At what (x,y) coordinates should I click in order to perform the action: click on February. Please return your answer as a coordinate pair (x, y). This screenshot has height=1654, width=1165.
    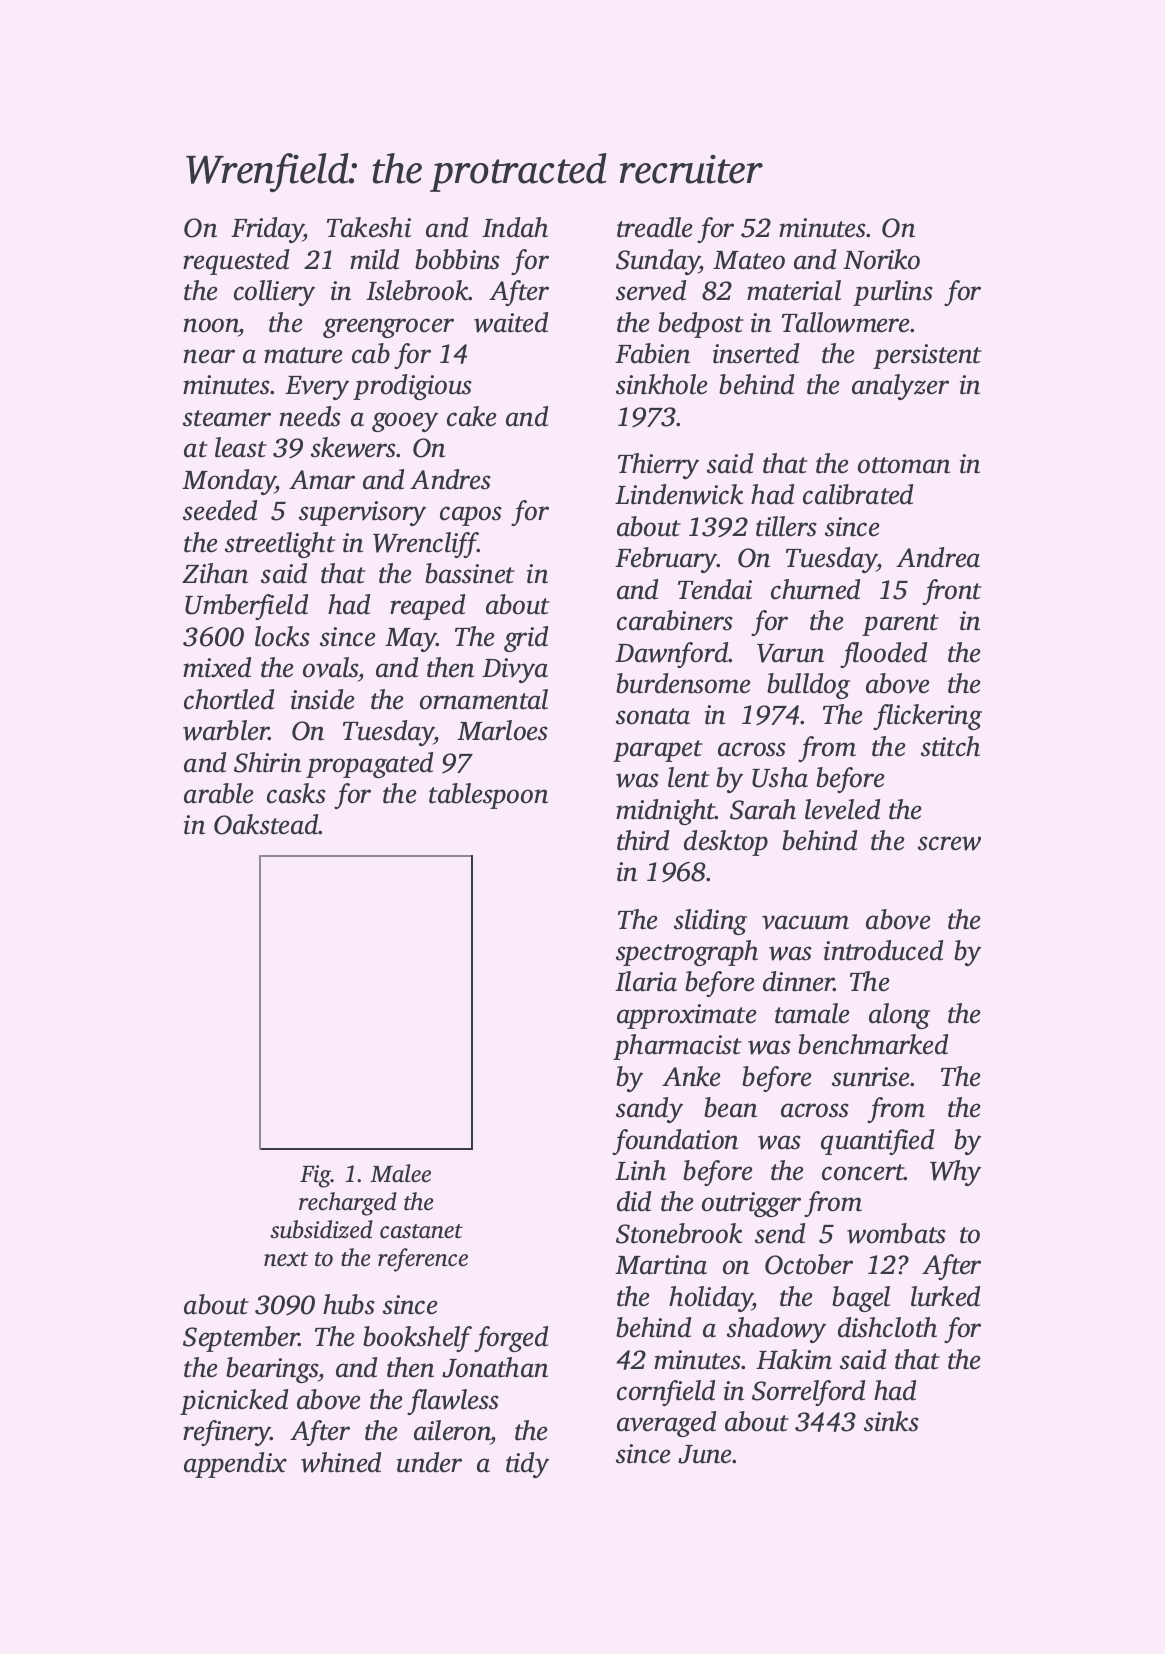
    Looking at the image, I should click on (666, 560).
